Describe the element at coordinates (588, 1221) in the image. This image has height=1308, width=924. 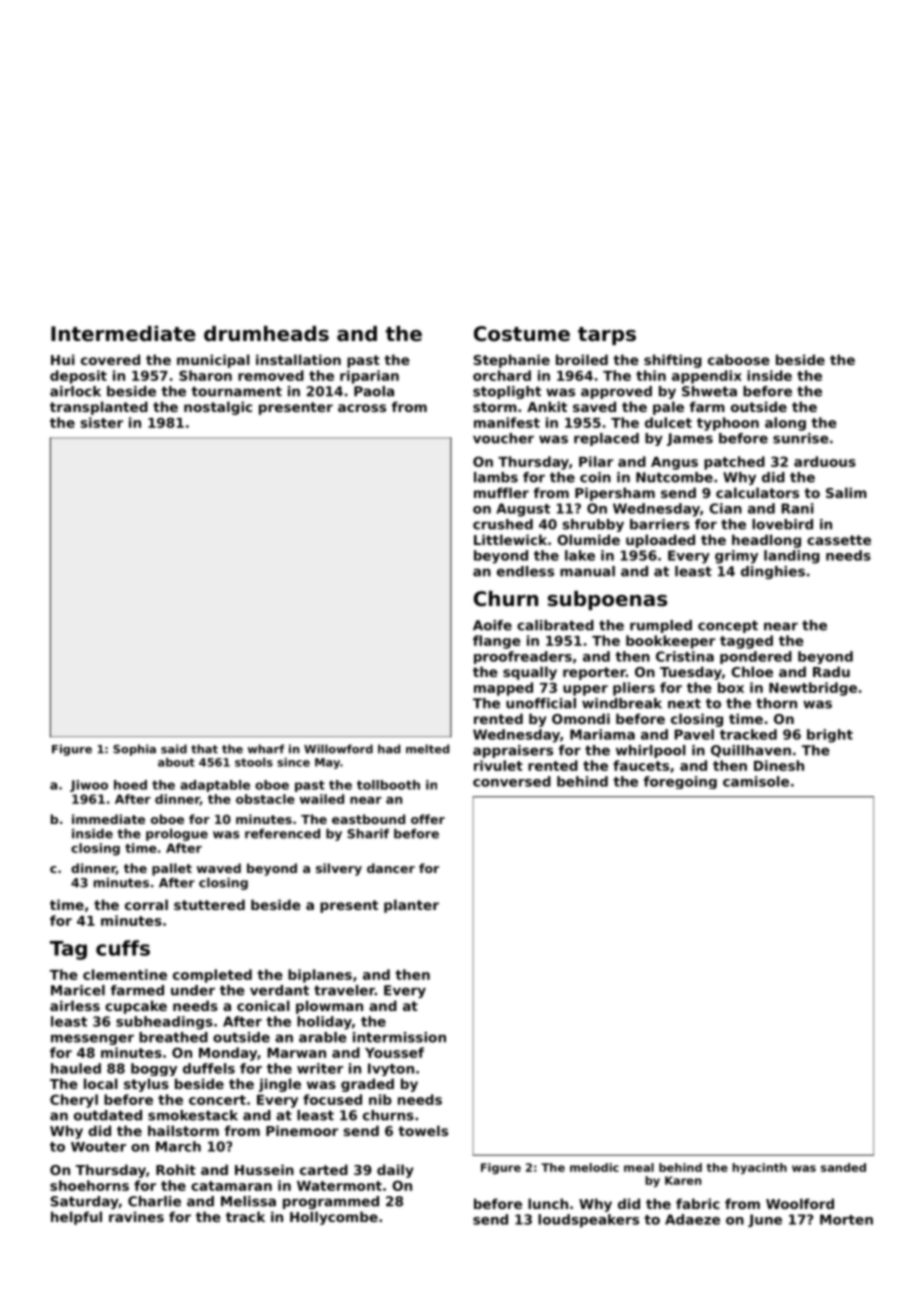
I see `loudspeakers` at that location.
